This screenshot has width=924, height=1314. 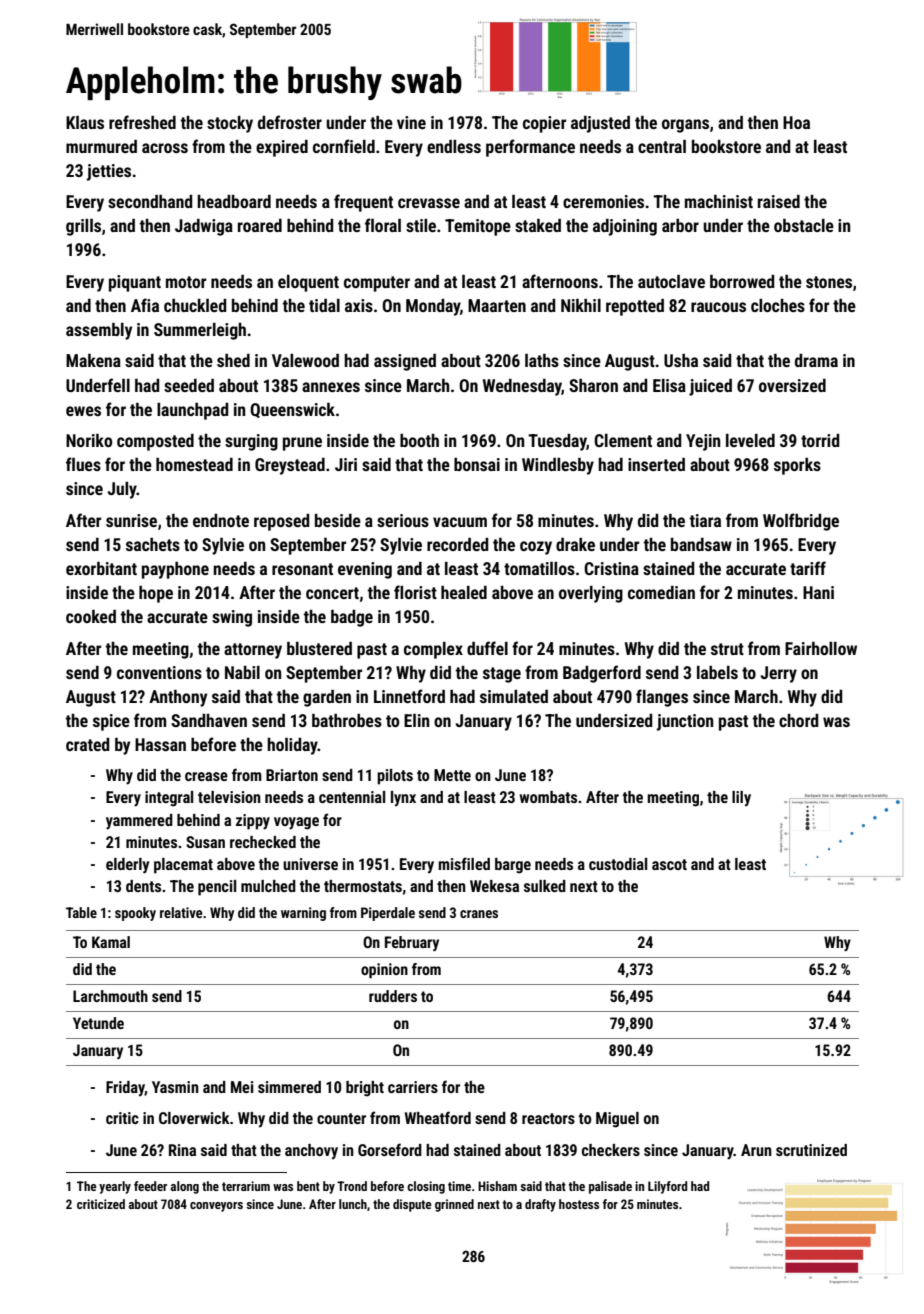 I want to click on booth, so click(x=419, y=440).
